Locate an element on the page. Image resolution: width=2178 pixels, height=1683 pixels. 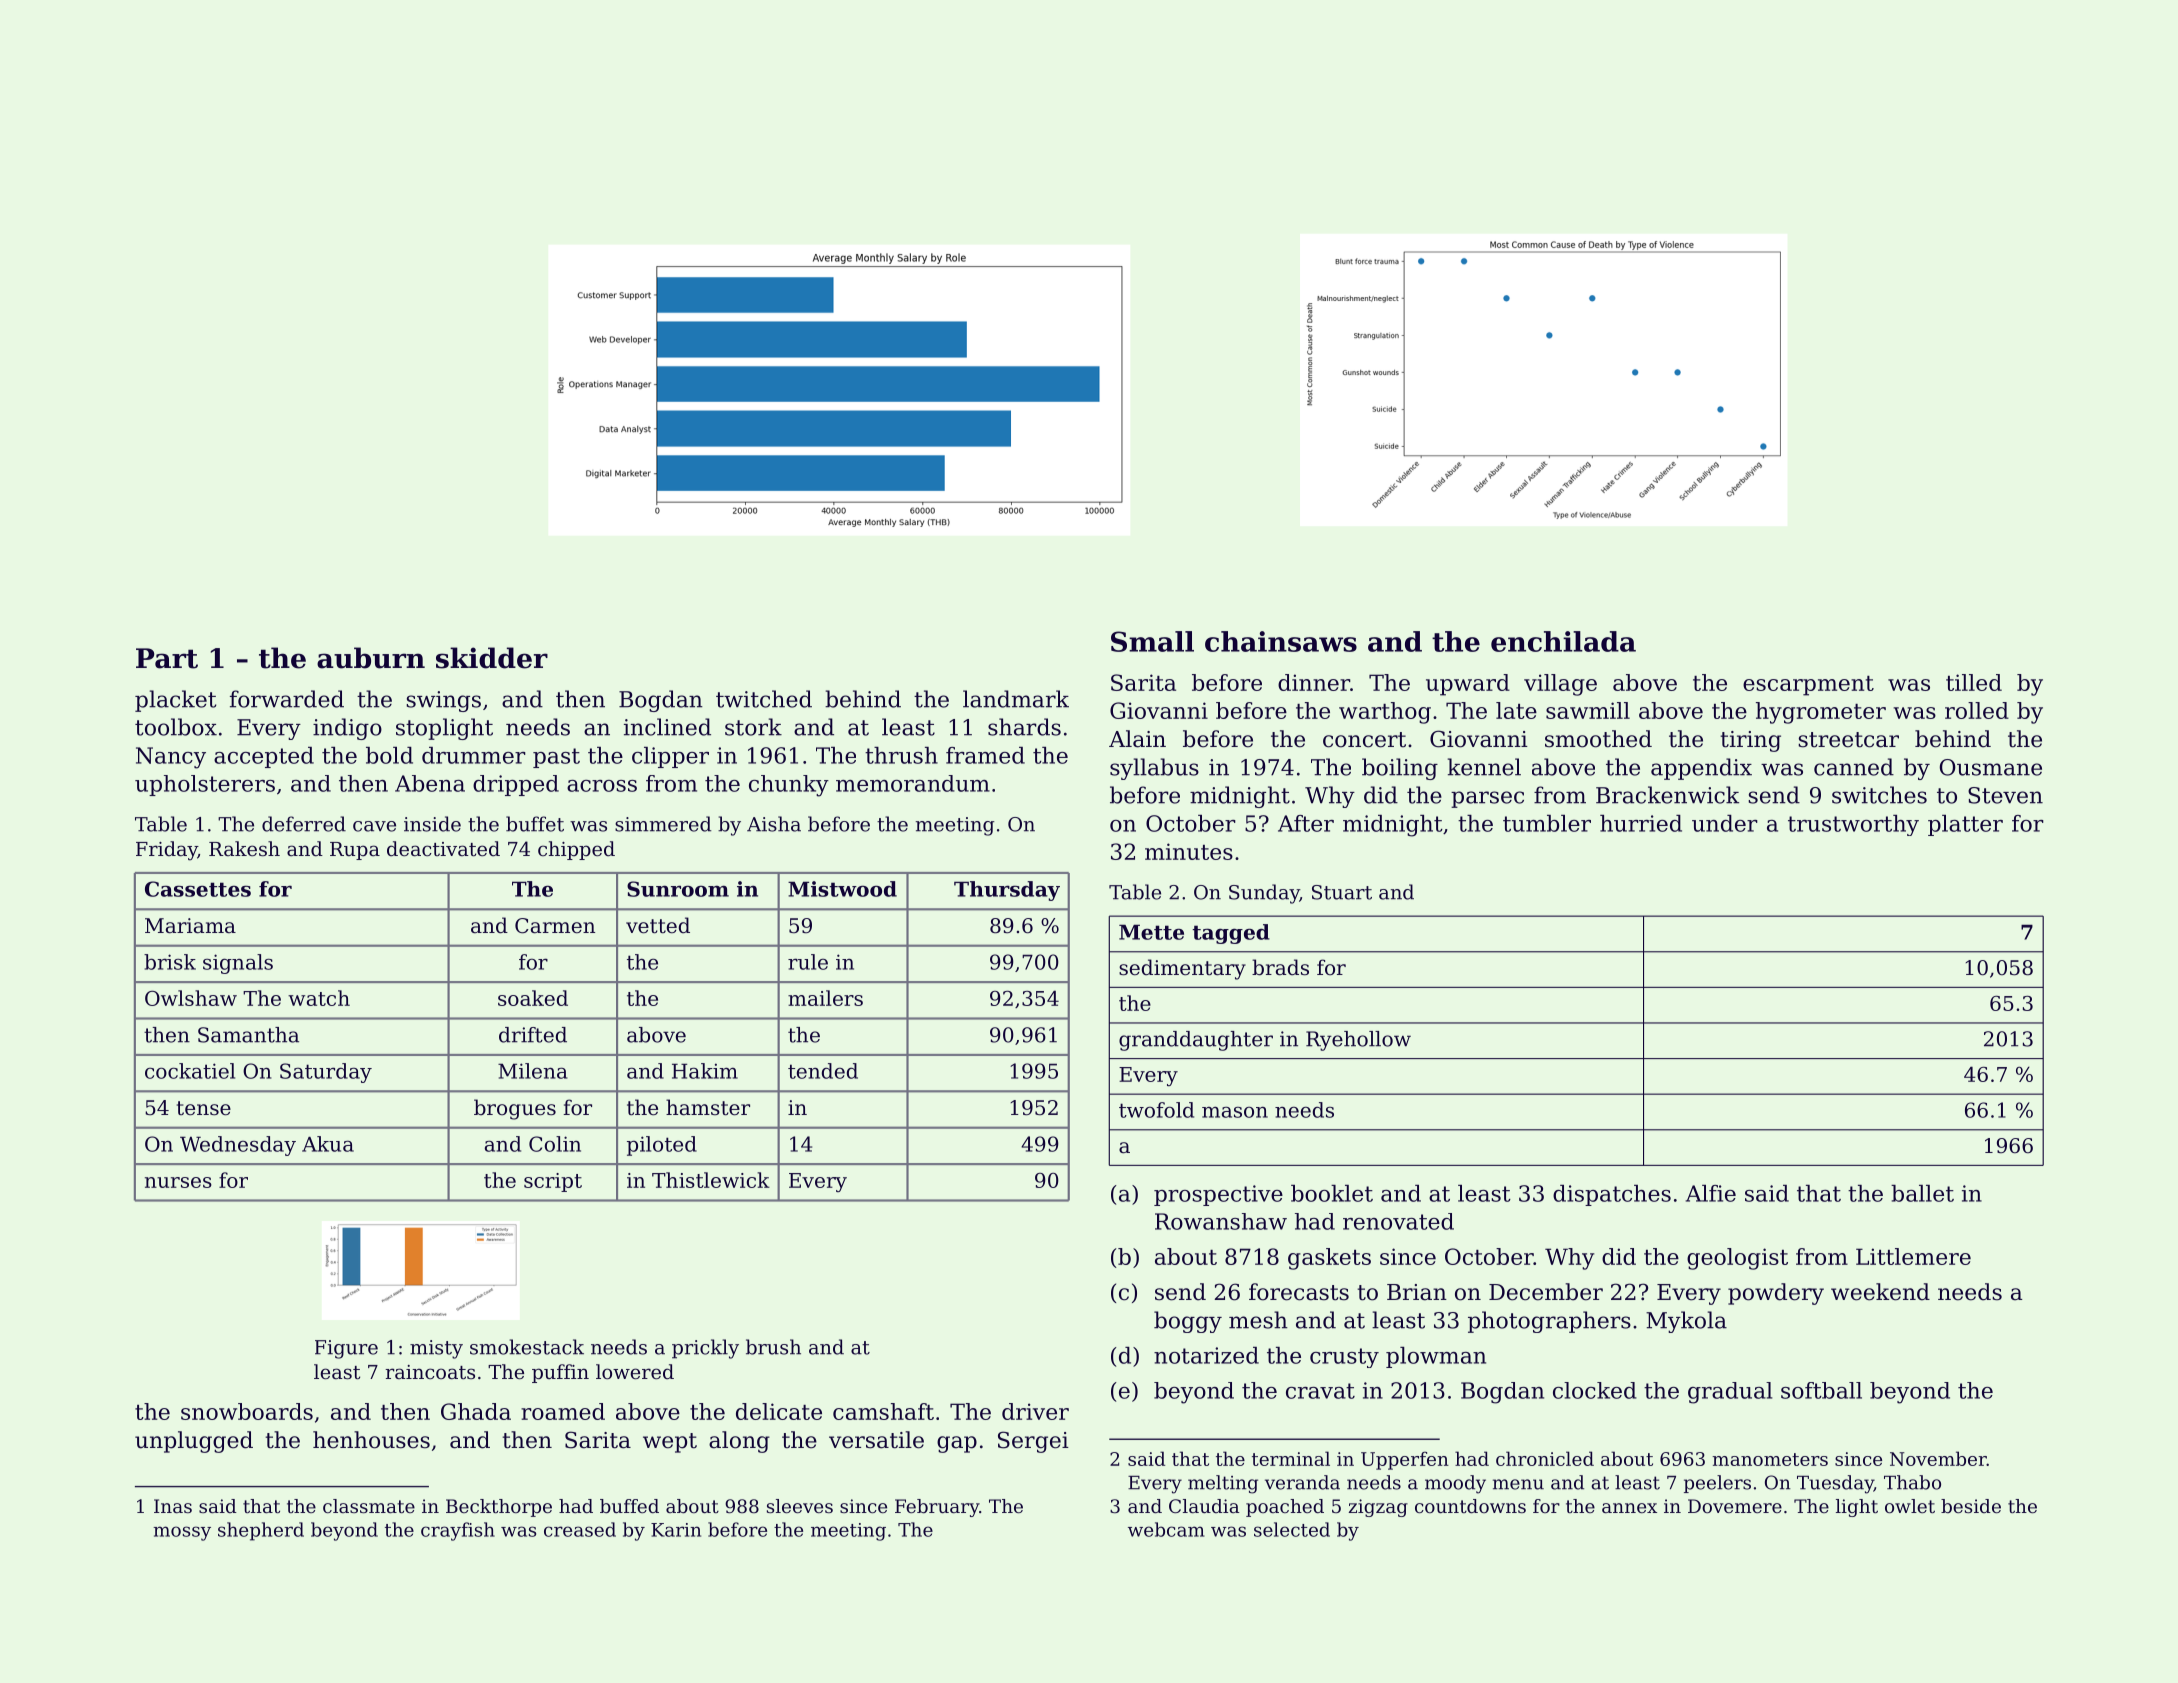
hurried is located at coordinates (1641, 823).
